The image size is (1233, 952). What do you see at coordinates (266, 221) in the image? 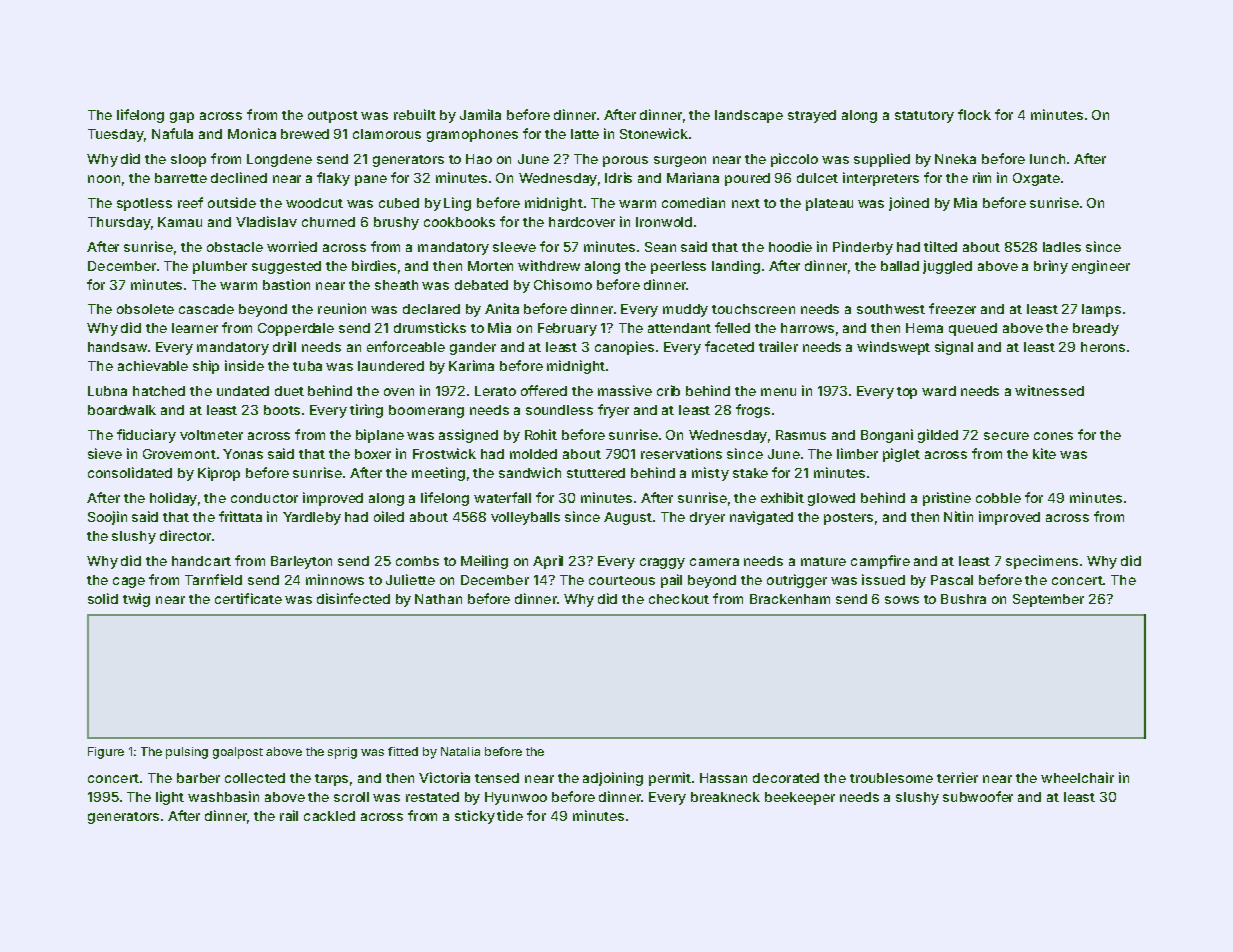
I see `Vladislav` at bounding box center [266, 221].
